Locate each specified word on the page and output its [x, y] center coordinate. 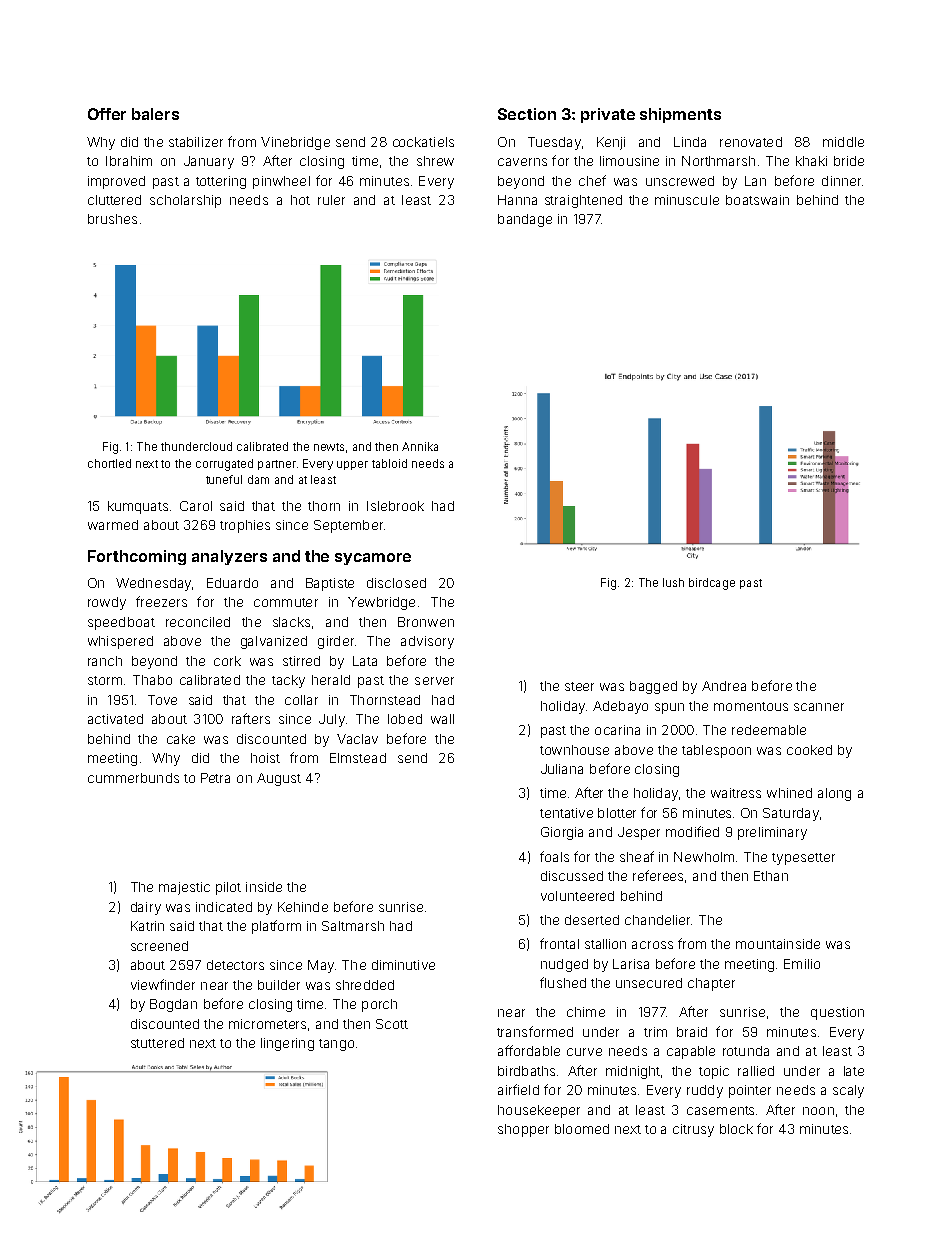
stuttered [157, 1043]
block [736, 1129]
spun [669, 708]
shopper [523, 1130]
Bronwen [426, 622]
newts [329, 447]
